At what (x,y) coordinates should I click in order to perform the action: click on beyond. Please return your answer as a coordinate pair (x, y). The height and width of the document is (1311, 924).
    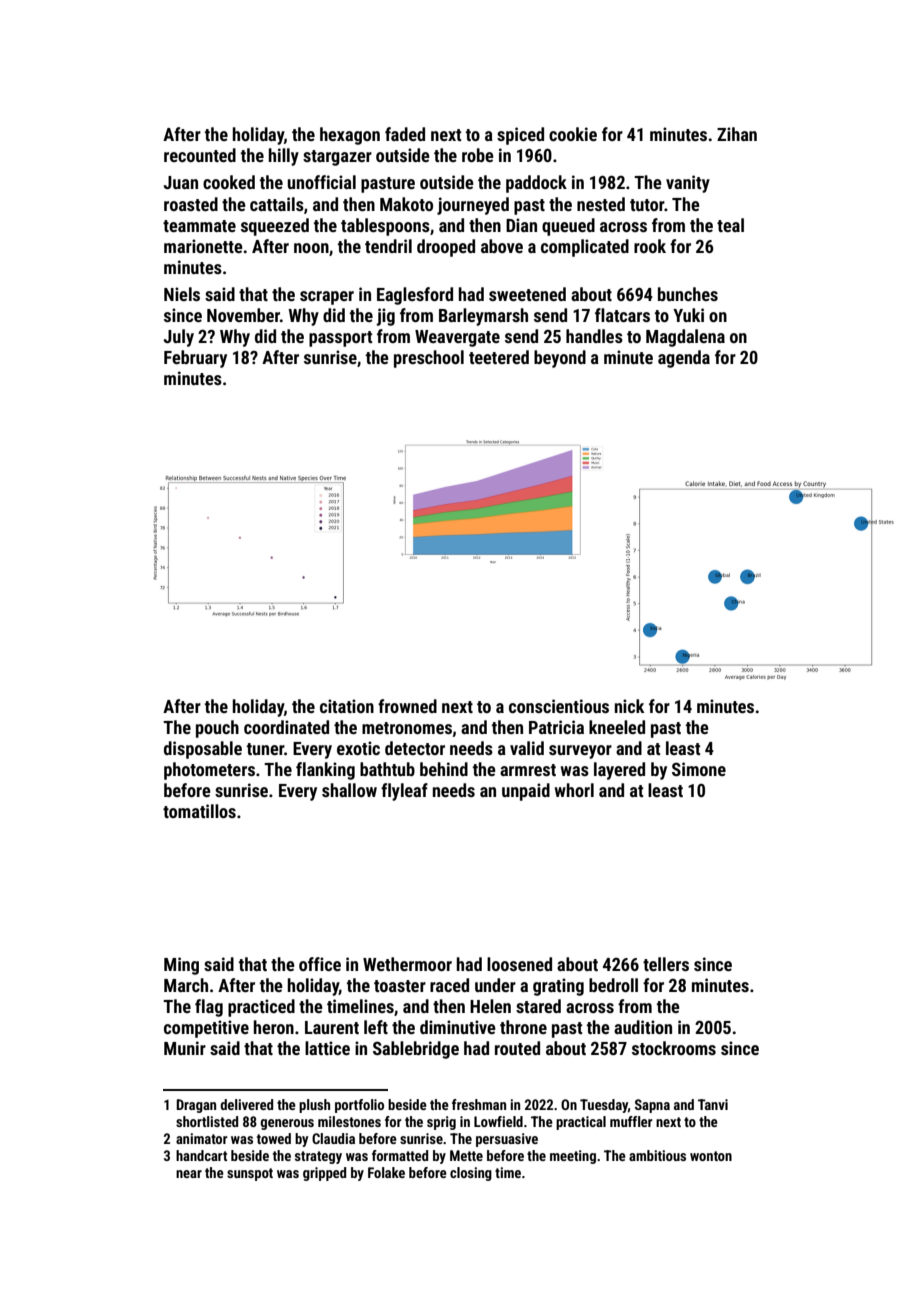
    Looking at the image, I should click on (560, 359).
